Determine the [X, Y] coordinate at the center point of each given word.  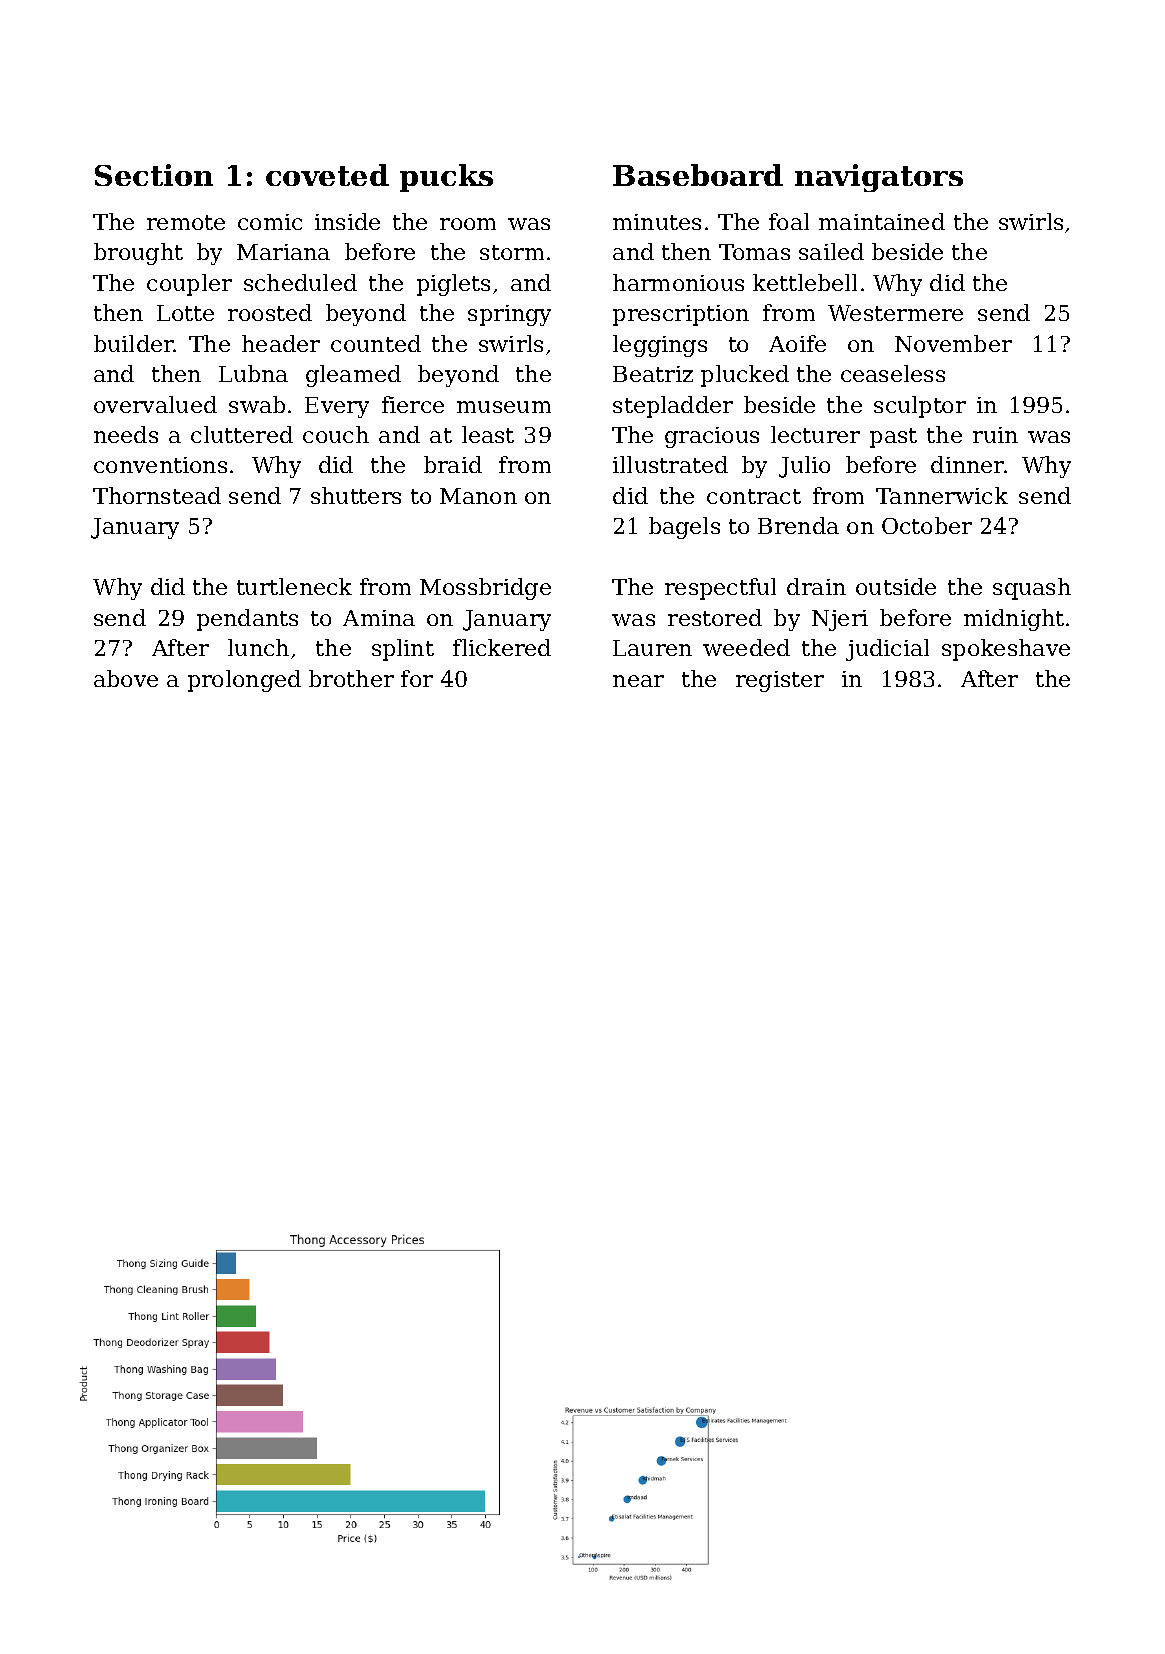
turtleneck [294, 586]
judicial [887, 650]
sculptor [920, 407]
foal [789, 221]
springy [509, 315]
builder [134, 343]
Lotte [185, 313]
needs [126, 434]
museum [504, 407]
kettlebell [805, 282]
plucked [745, 376]
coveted [327, 175]
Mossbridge [485, 589]
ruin [995, 435]
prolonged [244, 681]
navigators [879, 178]
